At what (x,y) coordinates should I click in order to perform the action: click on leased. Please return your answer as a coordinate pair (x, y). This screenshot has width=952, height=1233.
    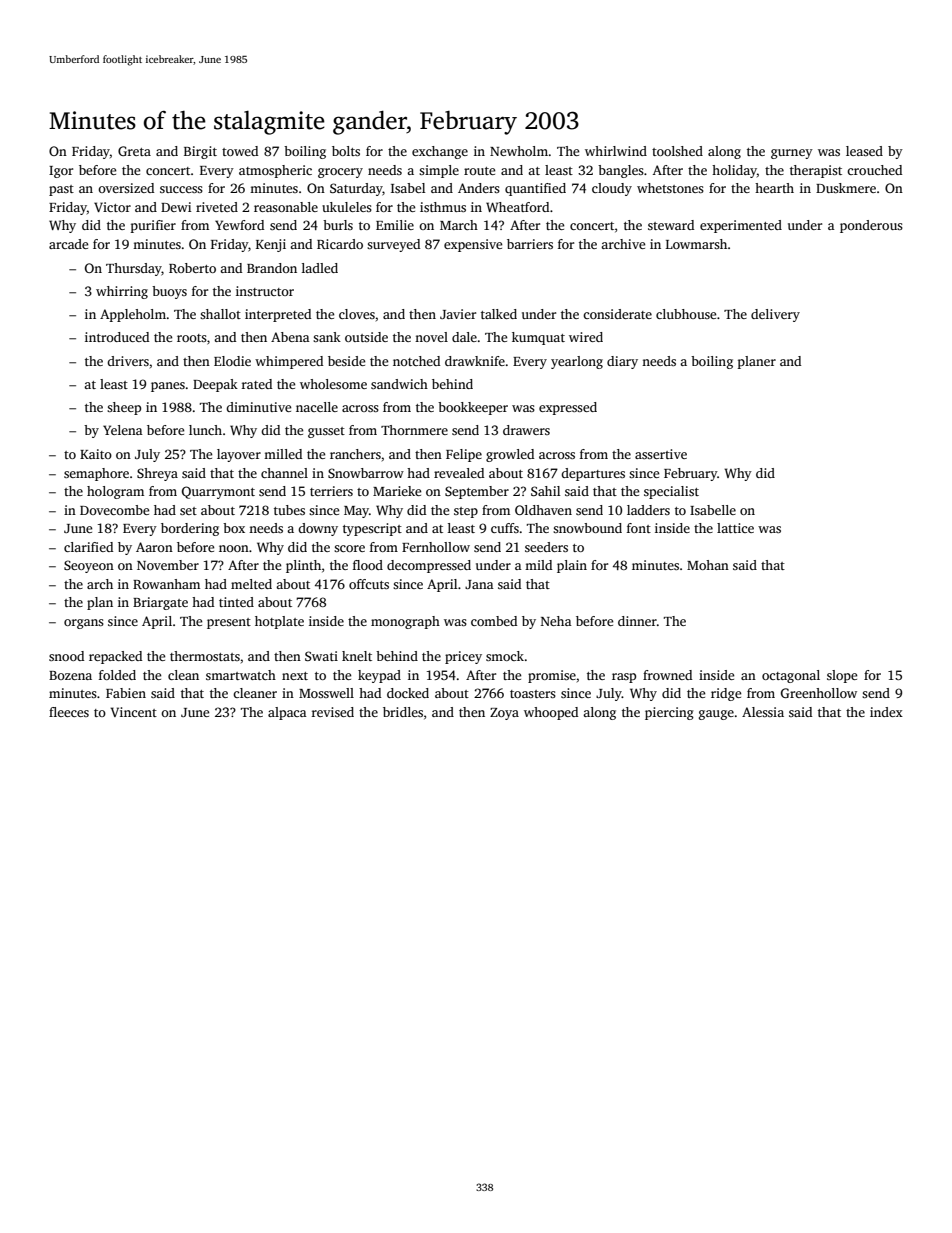
    Looking at the image, I should click on (864, 151).
